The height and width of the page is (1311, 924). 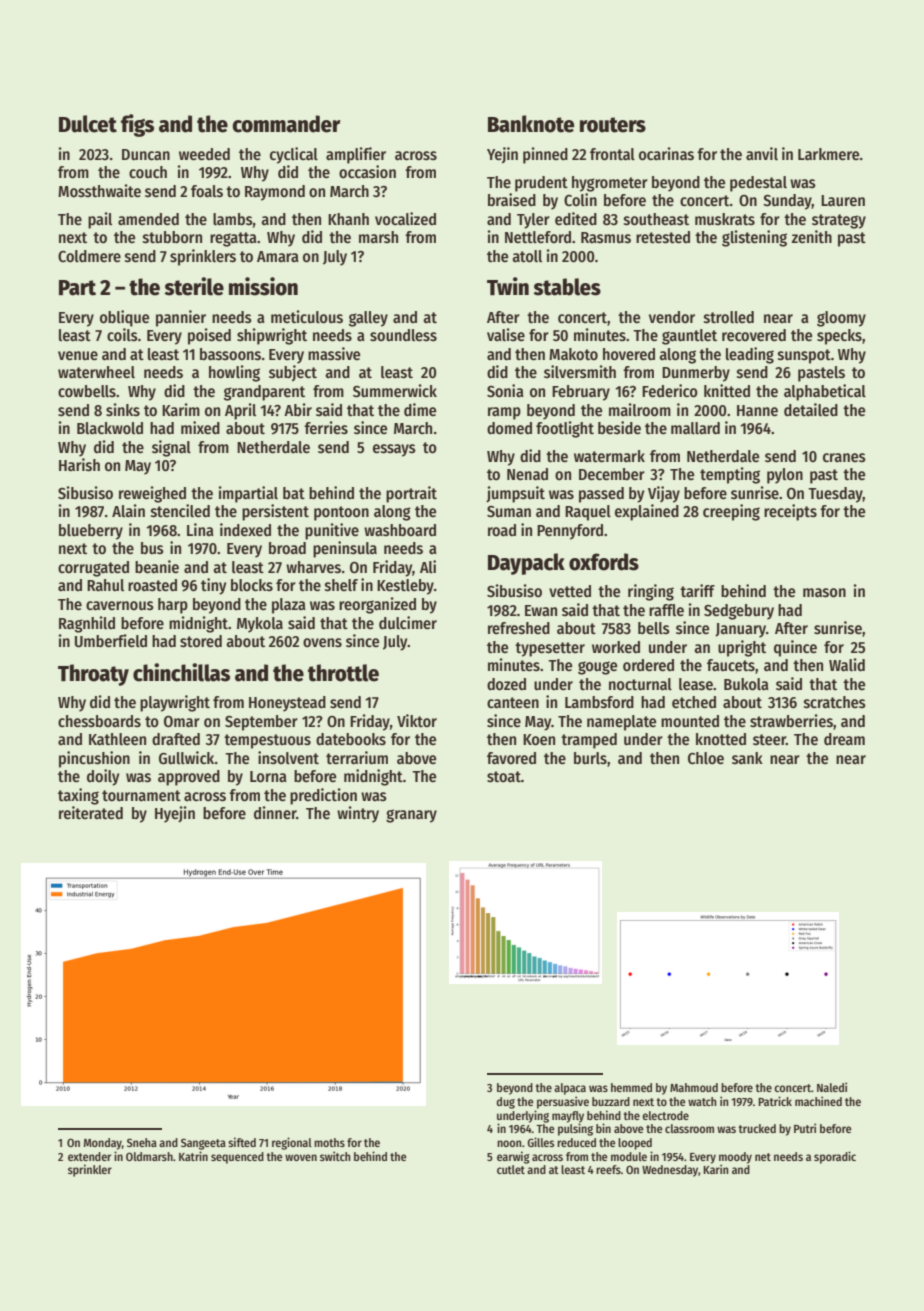 What do you see at coordinates (403, 335) in the page?
I see `soundless` at bounding box center [403, 335].
